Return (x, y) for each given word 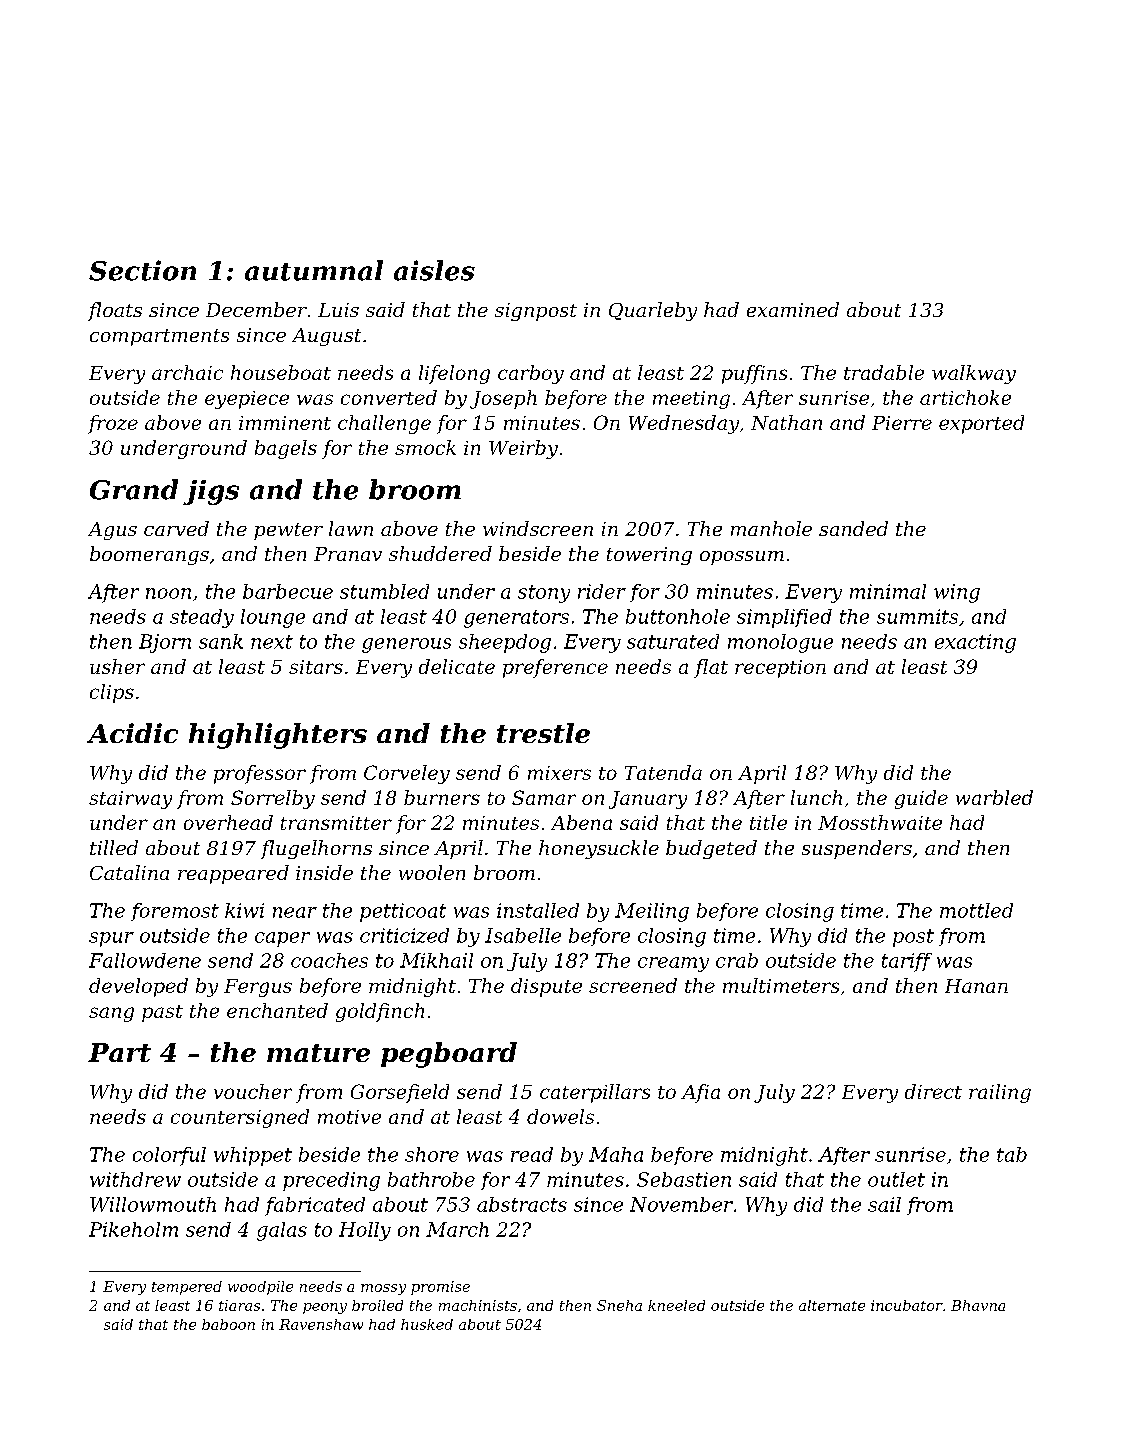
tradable (884, 372)
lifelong (454, 374)
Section (142, 270)
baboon (228, 1324)
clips (112, 693)
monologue (780, 643)
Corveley (407, 774)
